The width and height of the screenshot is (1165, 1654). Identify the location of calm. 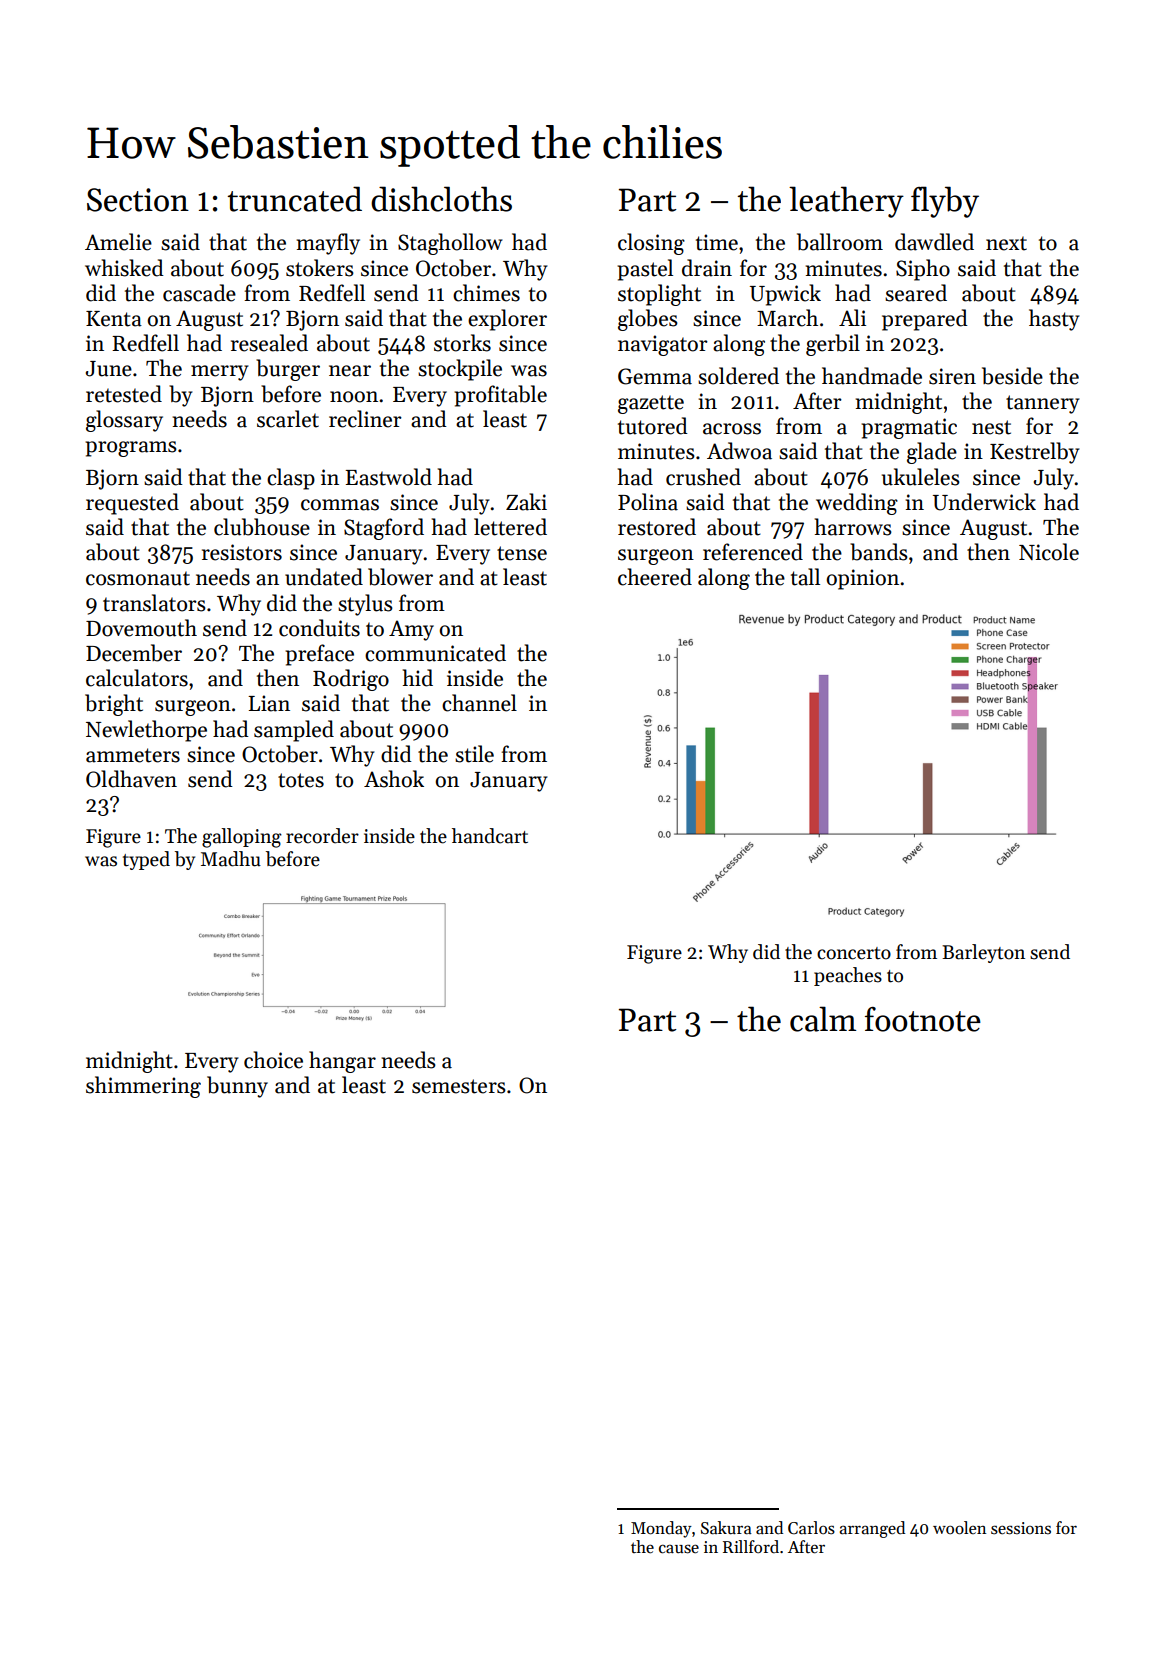
(823, 1019).
